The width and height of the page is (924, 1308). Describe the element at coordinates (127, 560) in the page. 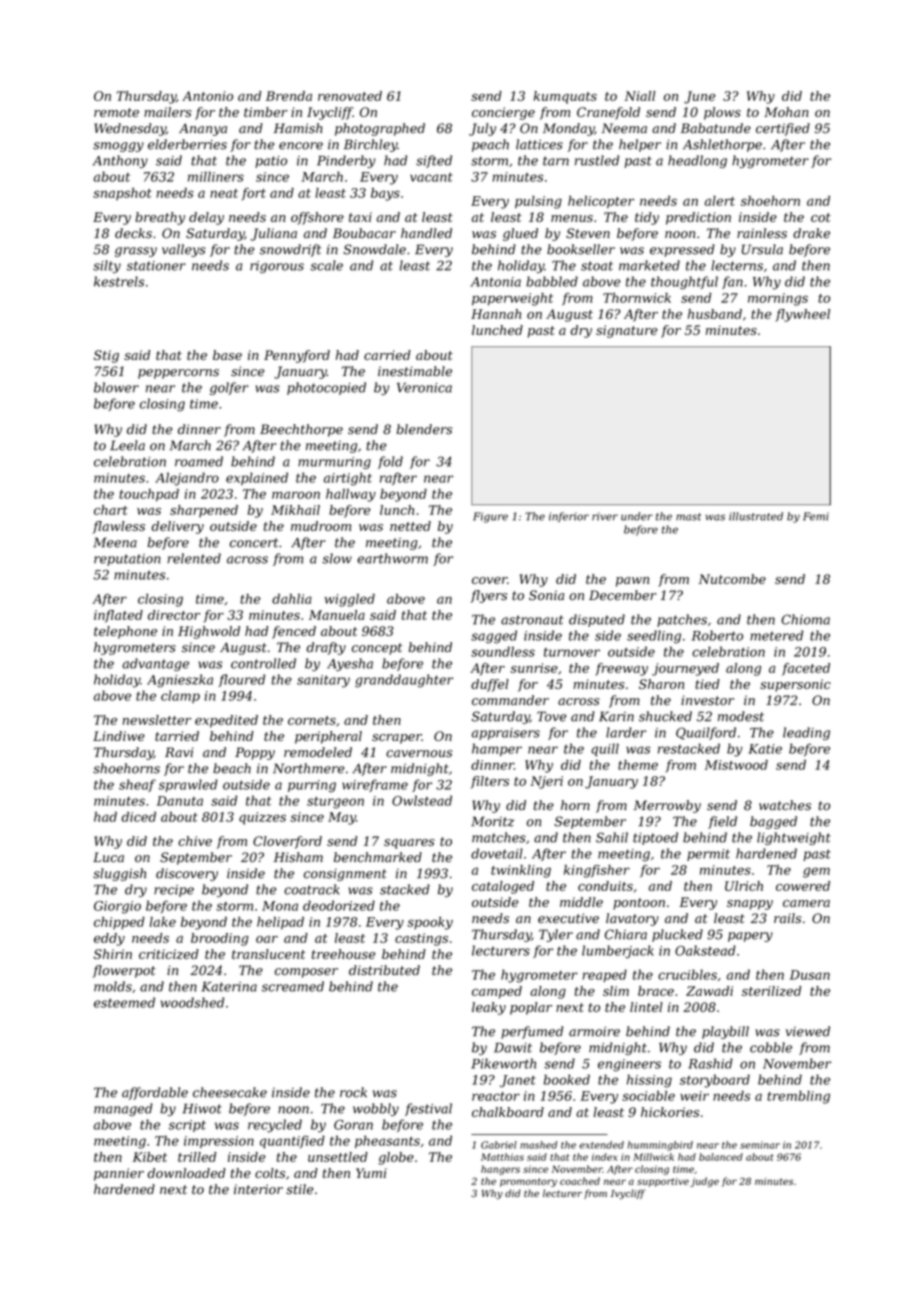

I see `reputation` at that location.
